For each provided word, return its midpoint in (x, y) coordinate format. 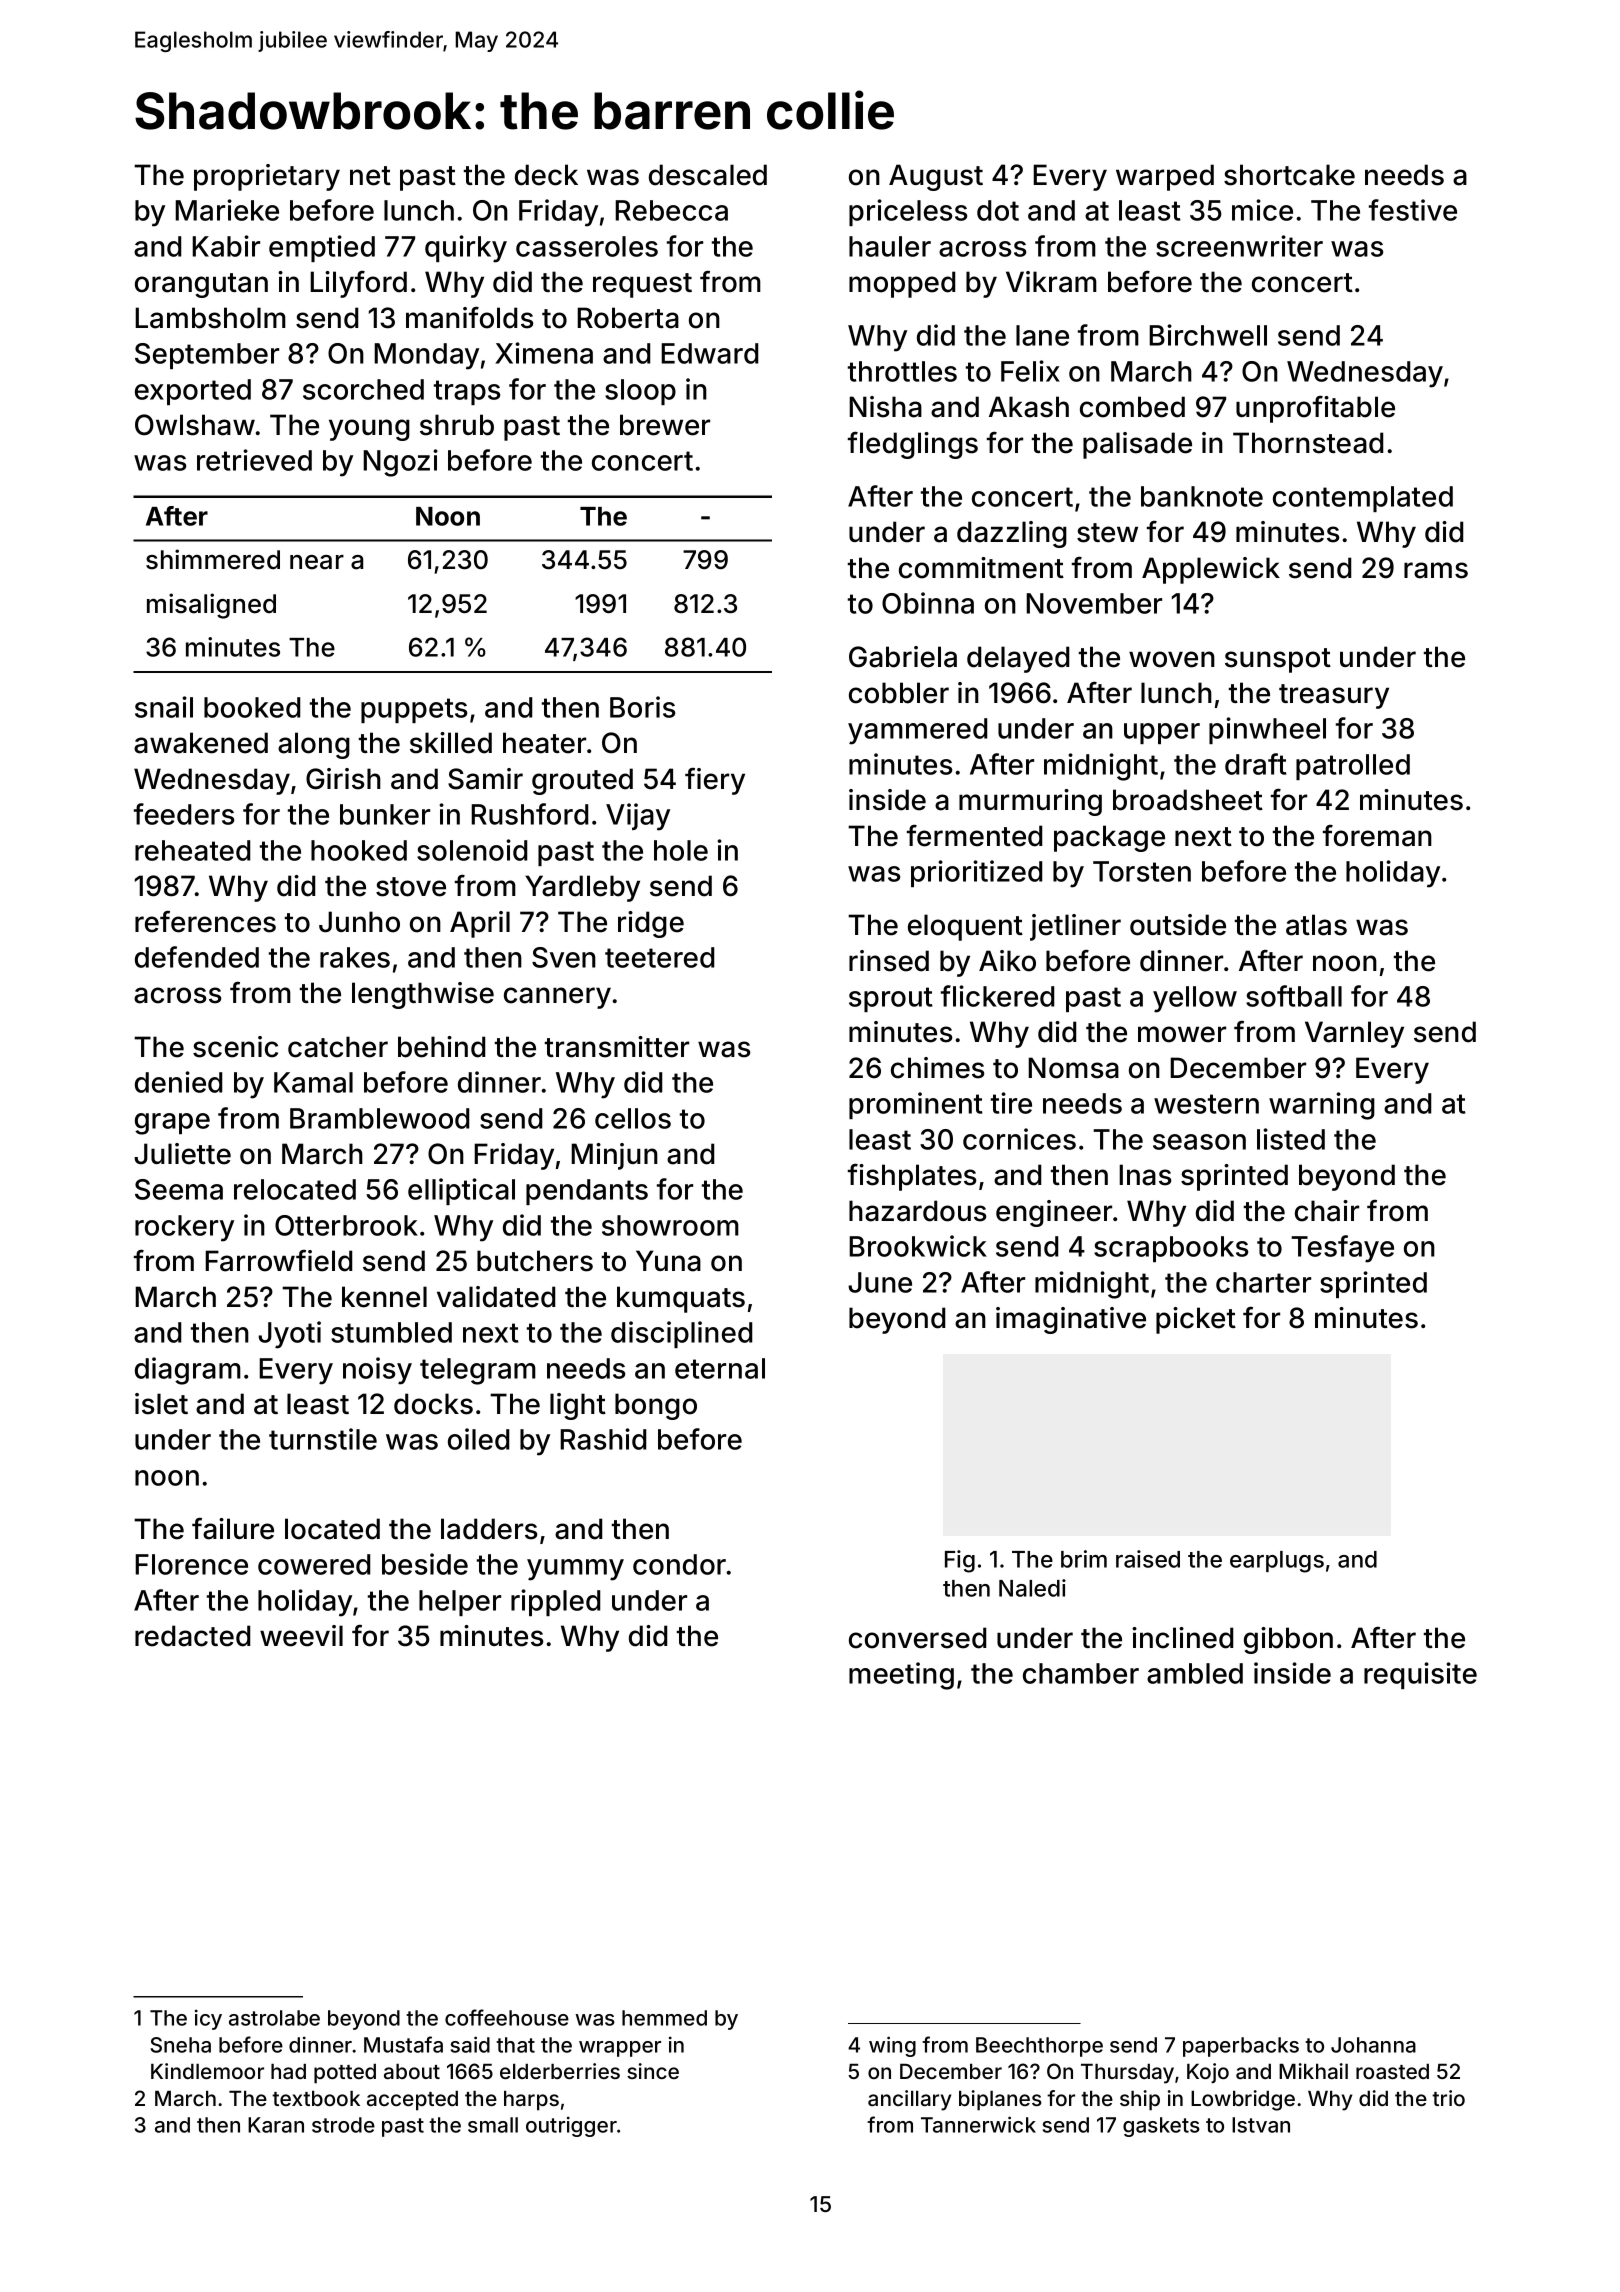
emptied (322, 248)
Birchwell (1208, 335)
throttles (902, 371)
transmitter (617, 1047)
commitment (981, 568)
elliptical (461, 1191)
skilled (451, 743)
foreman (1377, 836)
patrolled (1353, 767)
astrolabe (274, 2018)
